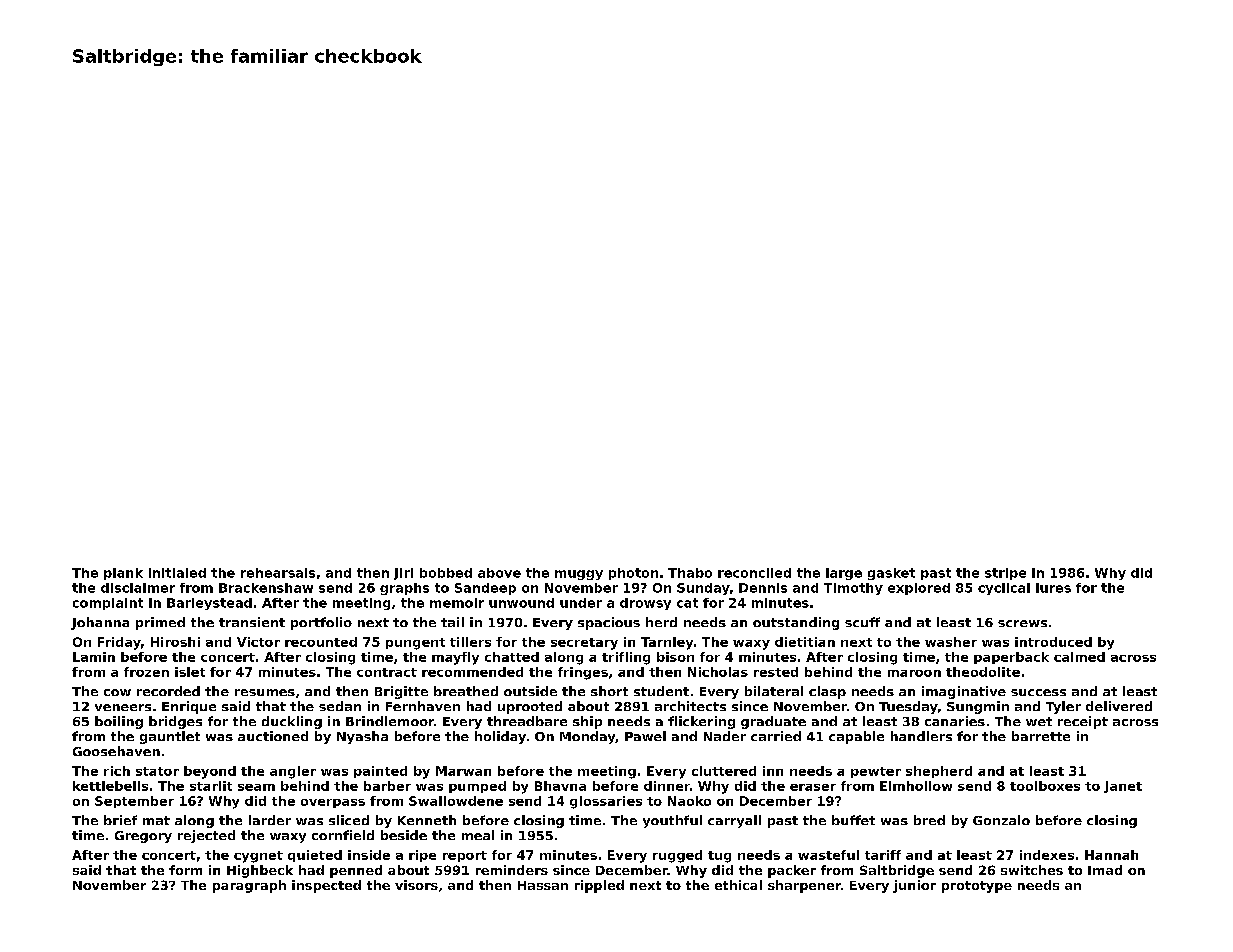  What do you see at coordinates (609, 623) in the document?
I see `spacious` at bounding box center [609, 623].
